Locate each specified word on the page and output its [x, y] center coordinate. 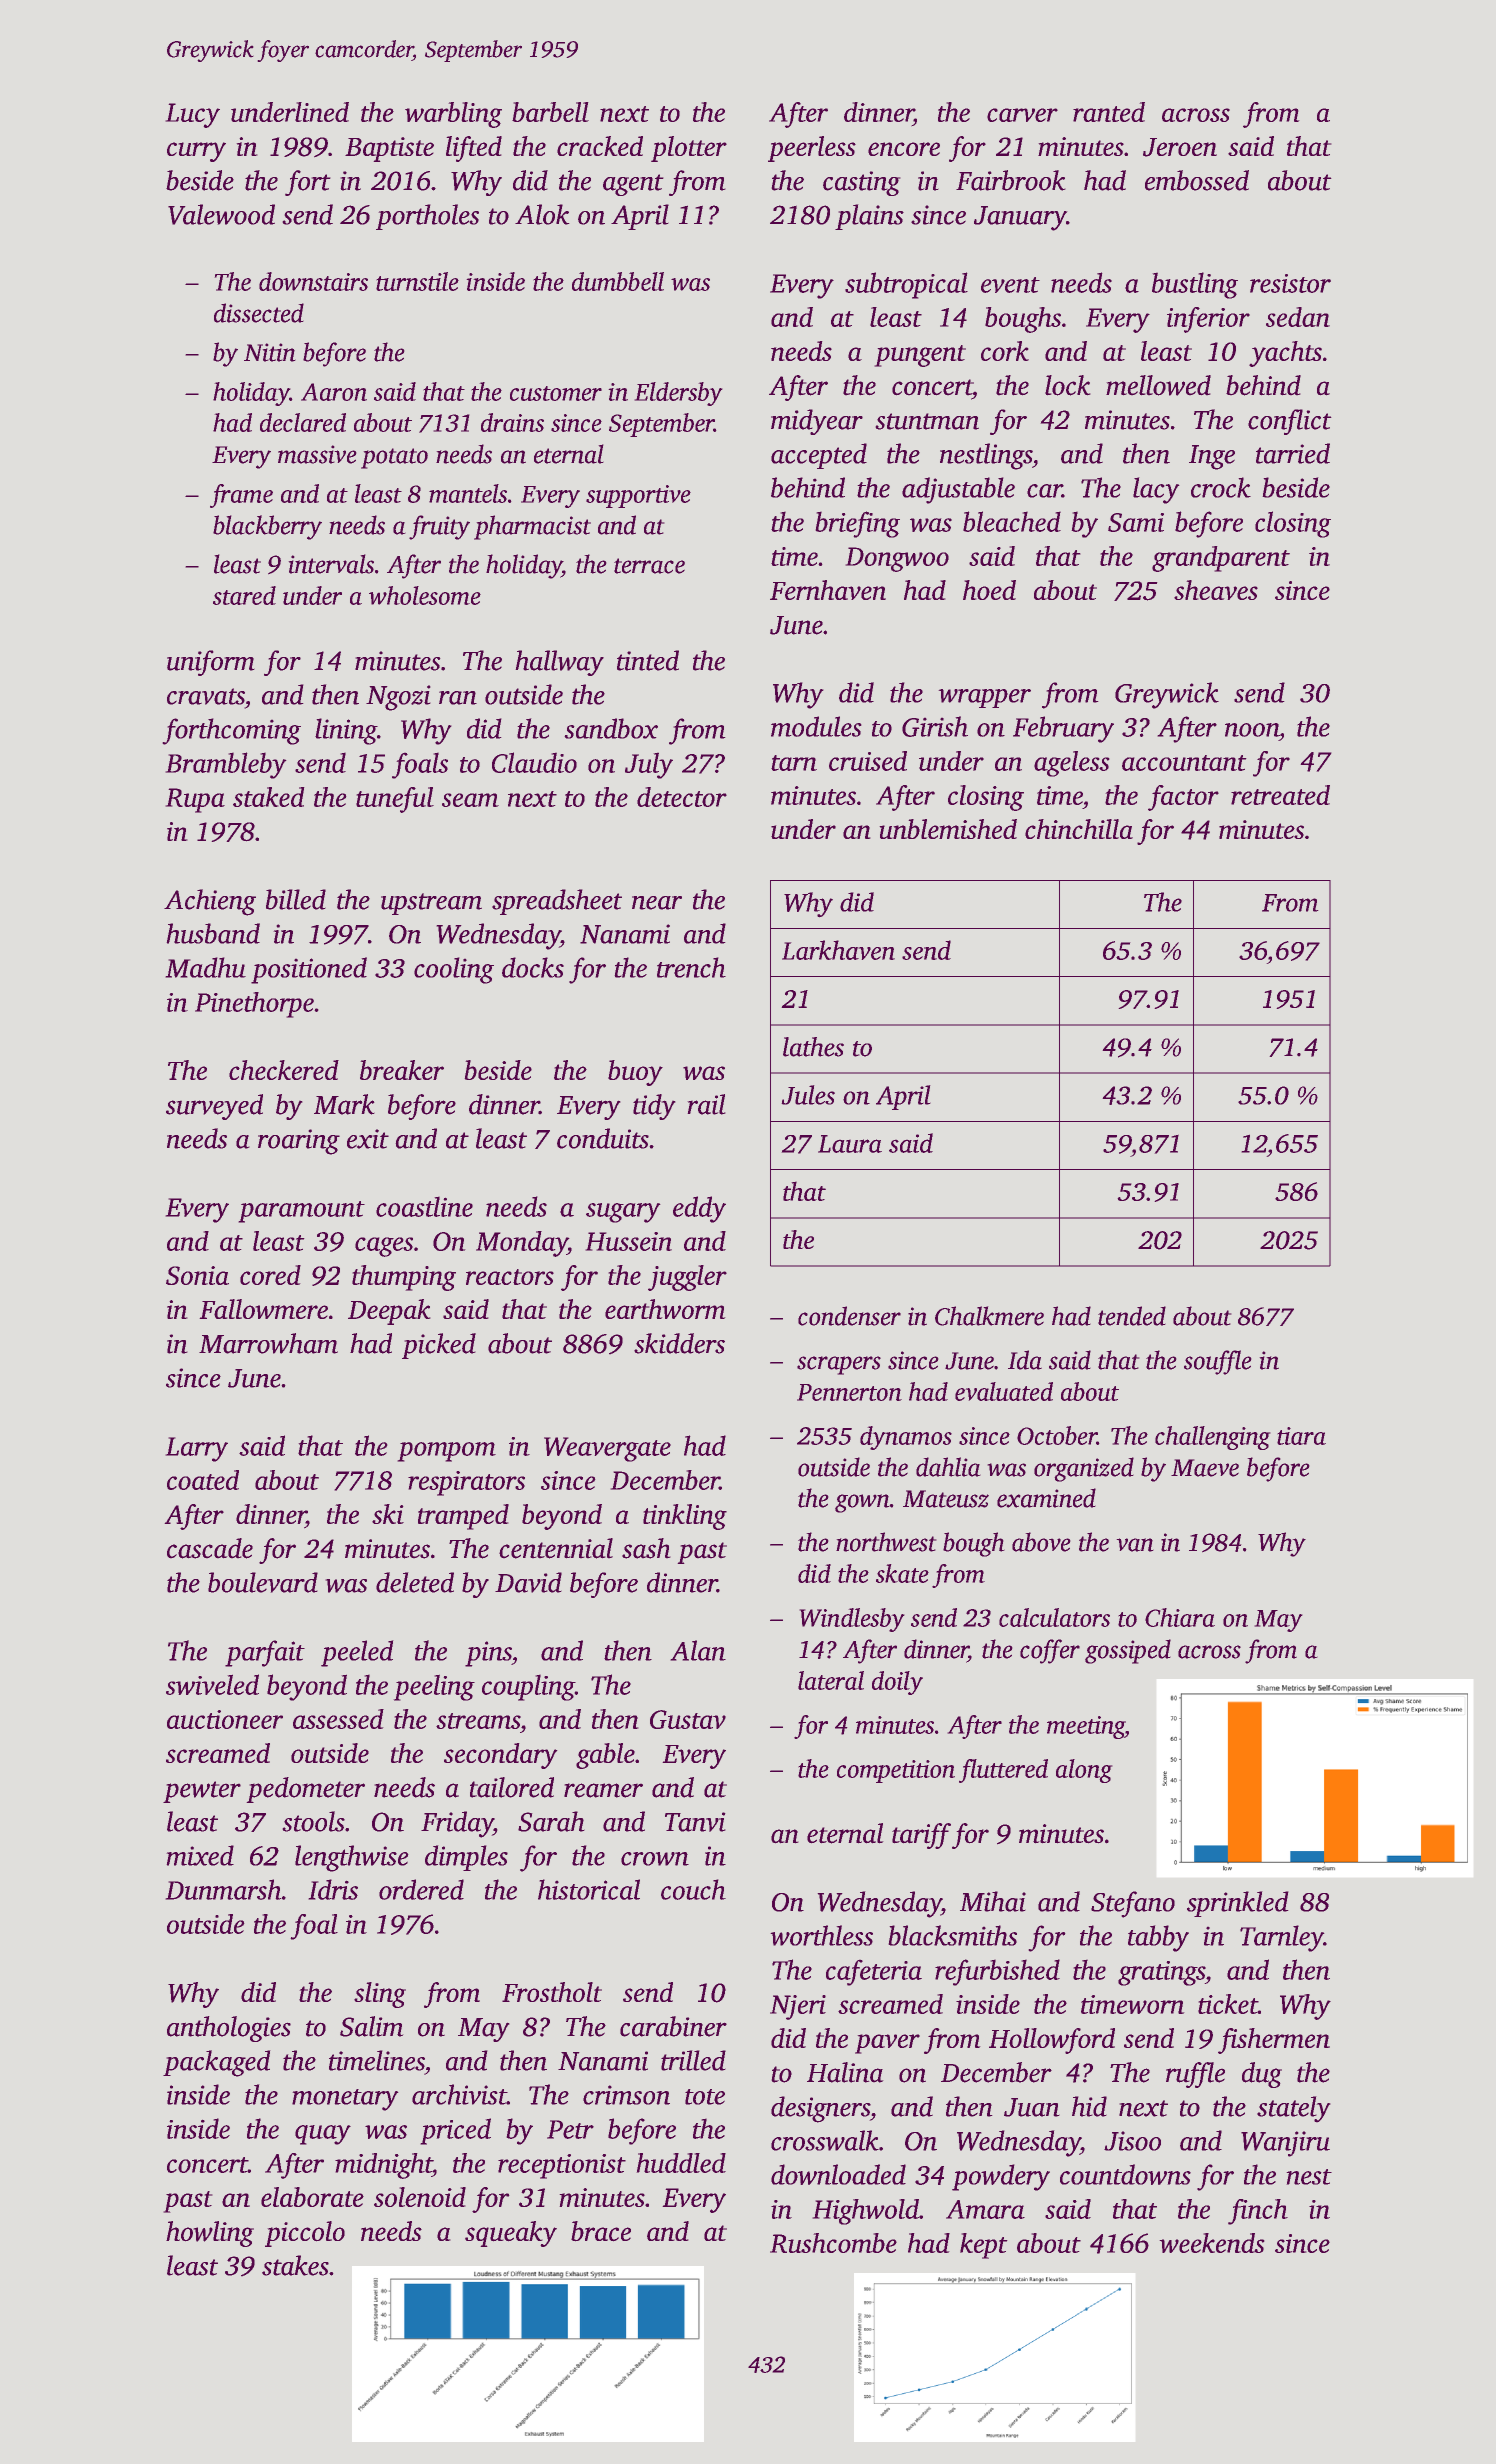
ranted [1109, 112]
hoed [989, 590]
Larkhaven [838, 950]
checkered [284, 1070]
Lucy [192, 115]
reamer [603, 1790]
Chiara [1180, 1617]
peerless [812, 149]
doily [897, 1683]
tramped [463, 1517]
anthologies [229, 2029]
